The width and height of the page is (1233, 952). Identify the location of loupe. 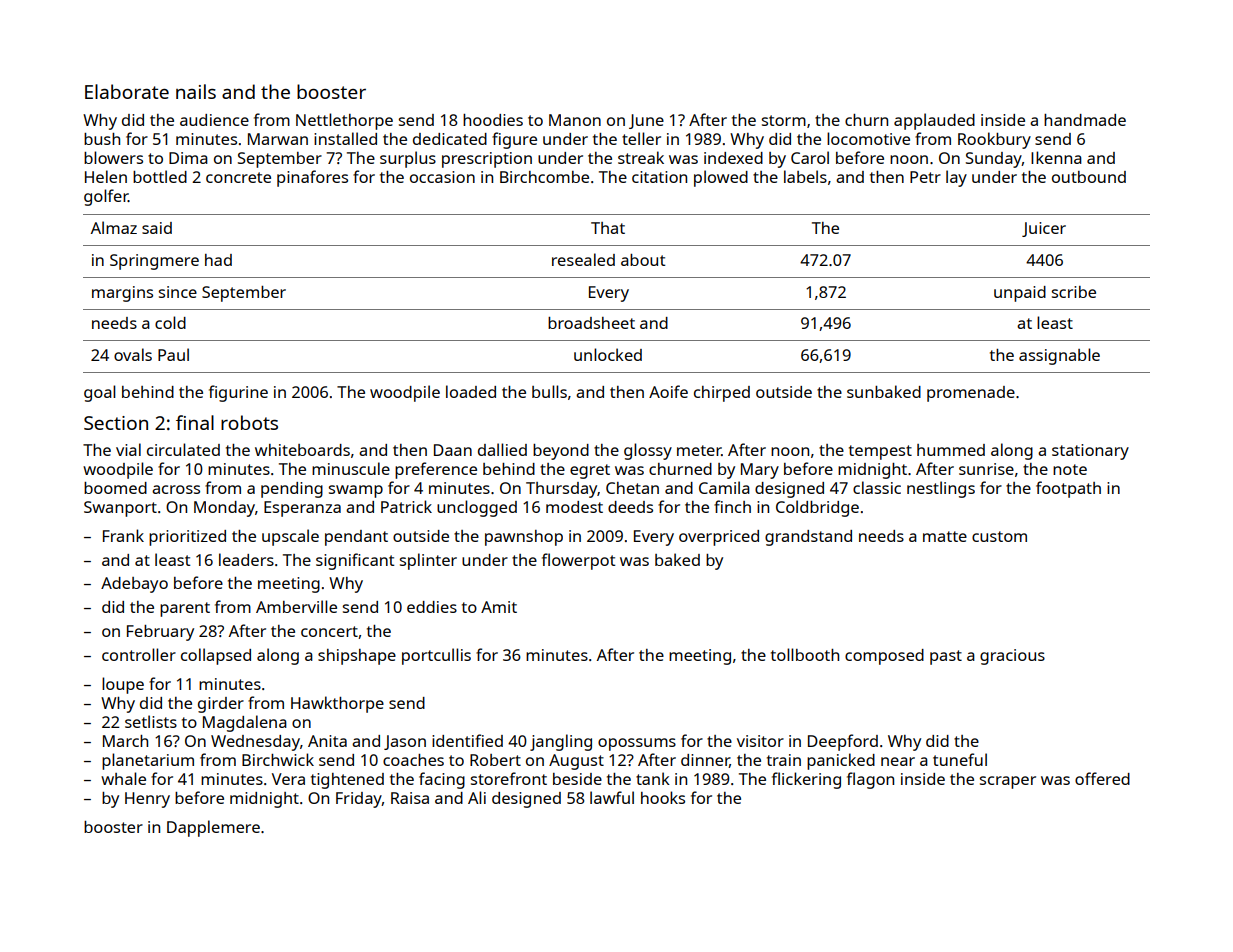
(123, 685).
